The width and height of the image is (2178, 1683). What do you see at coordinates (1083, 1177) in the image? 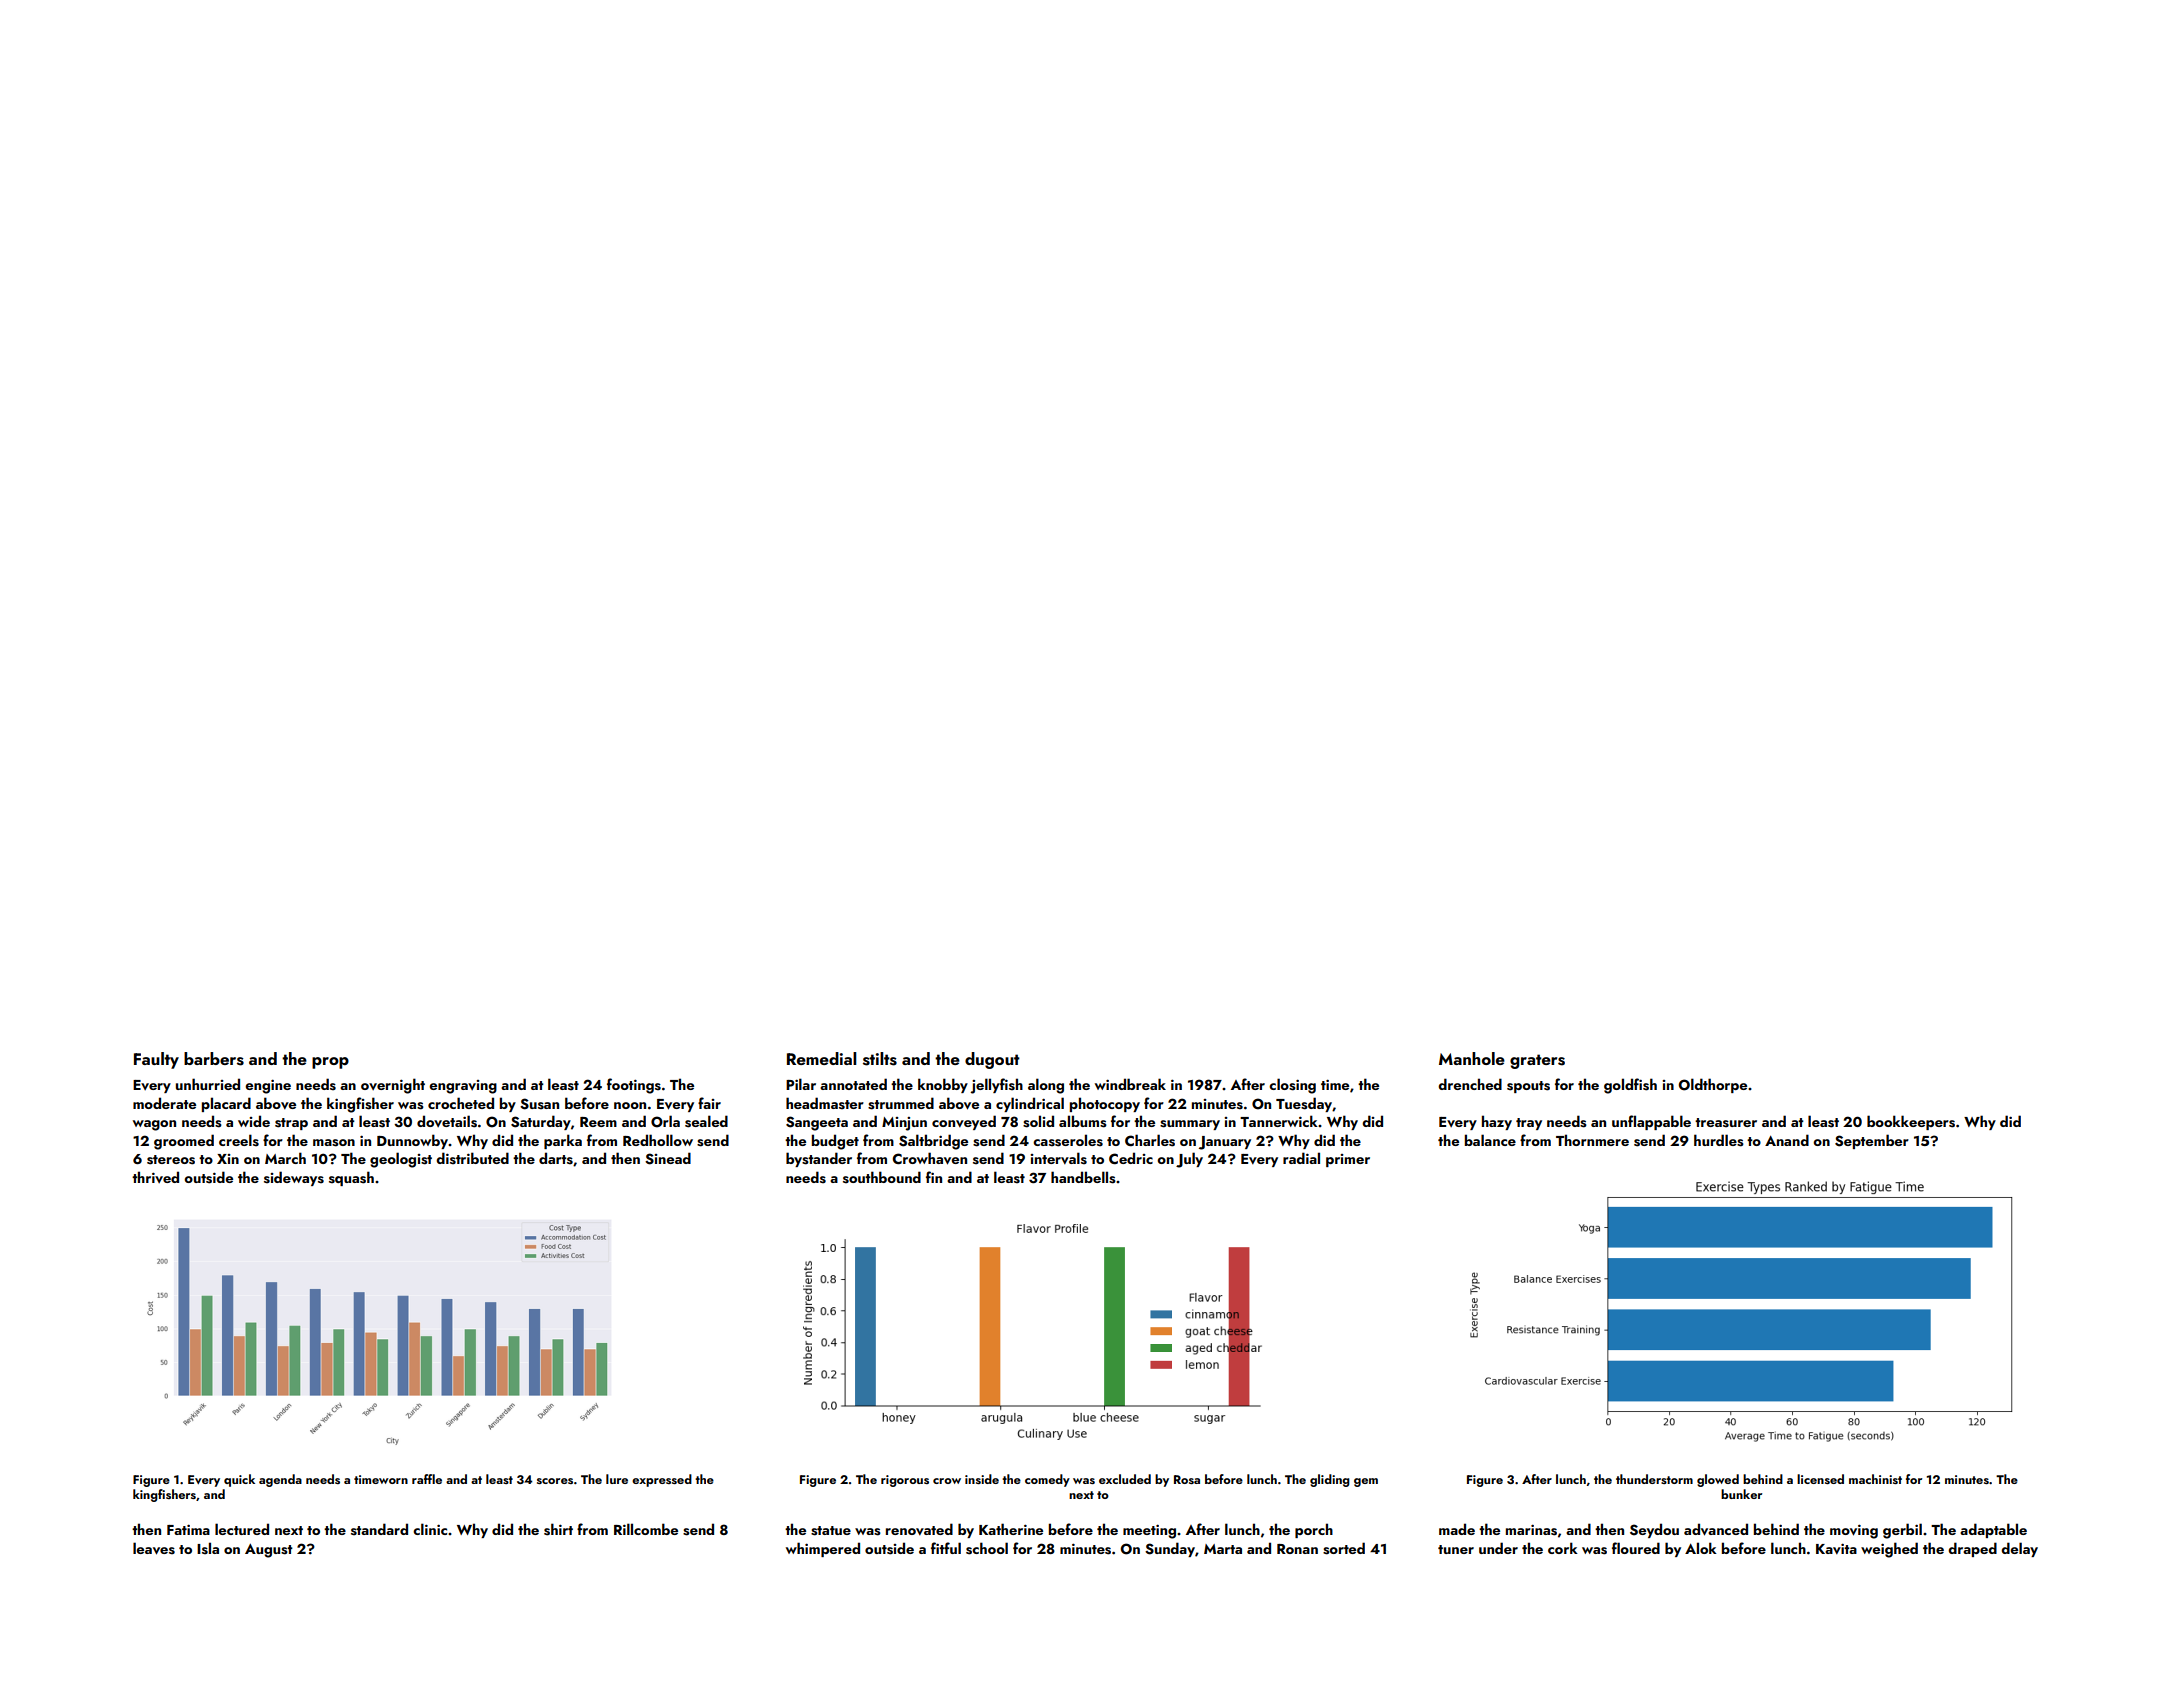
I see `handbells` at bounding box center [1083, 1177].
